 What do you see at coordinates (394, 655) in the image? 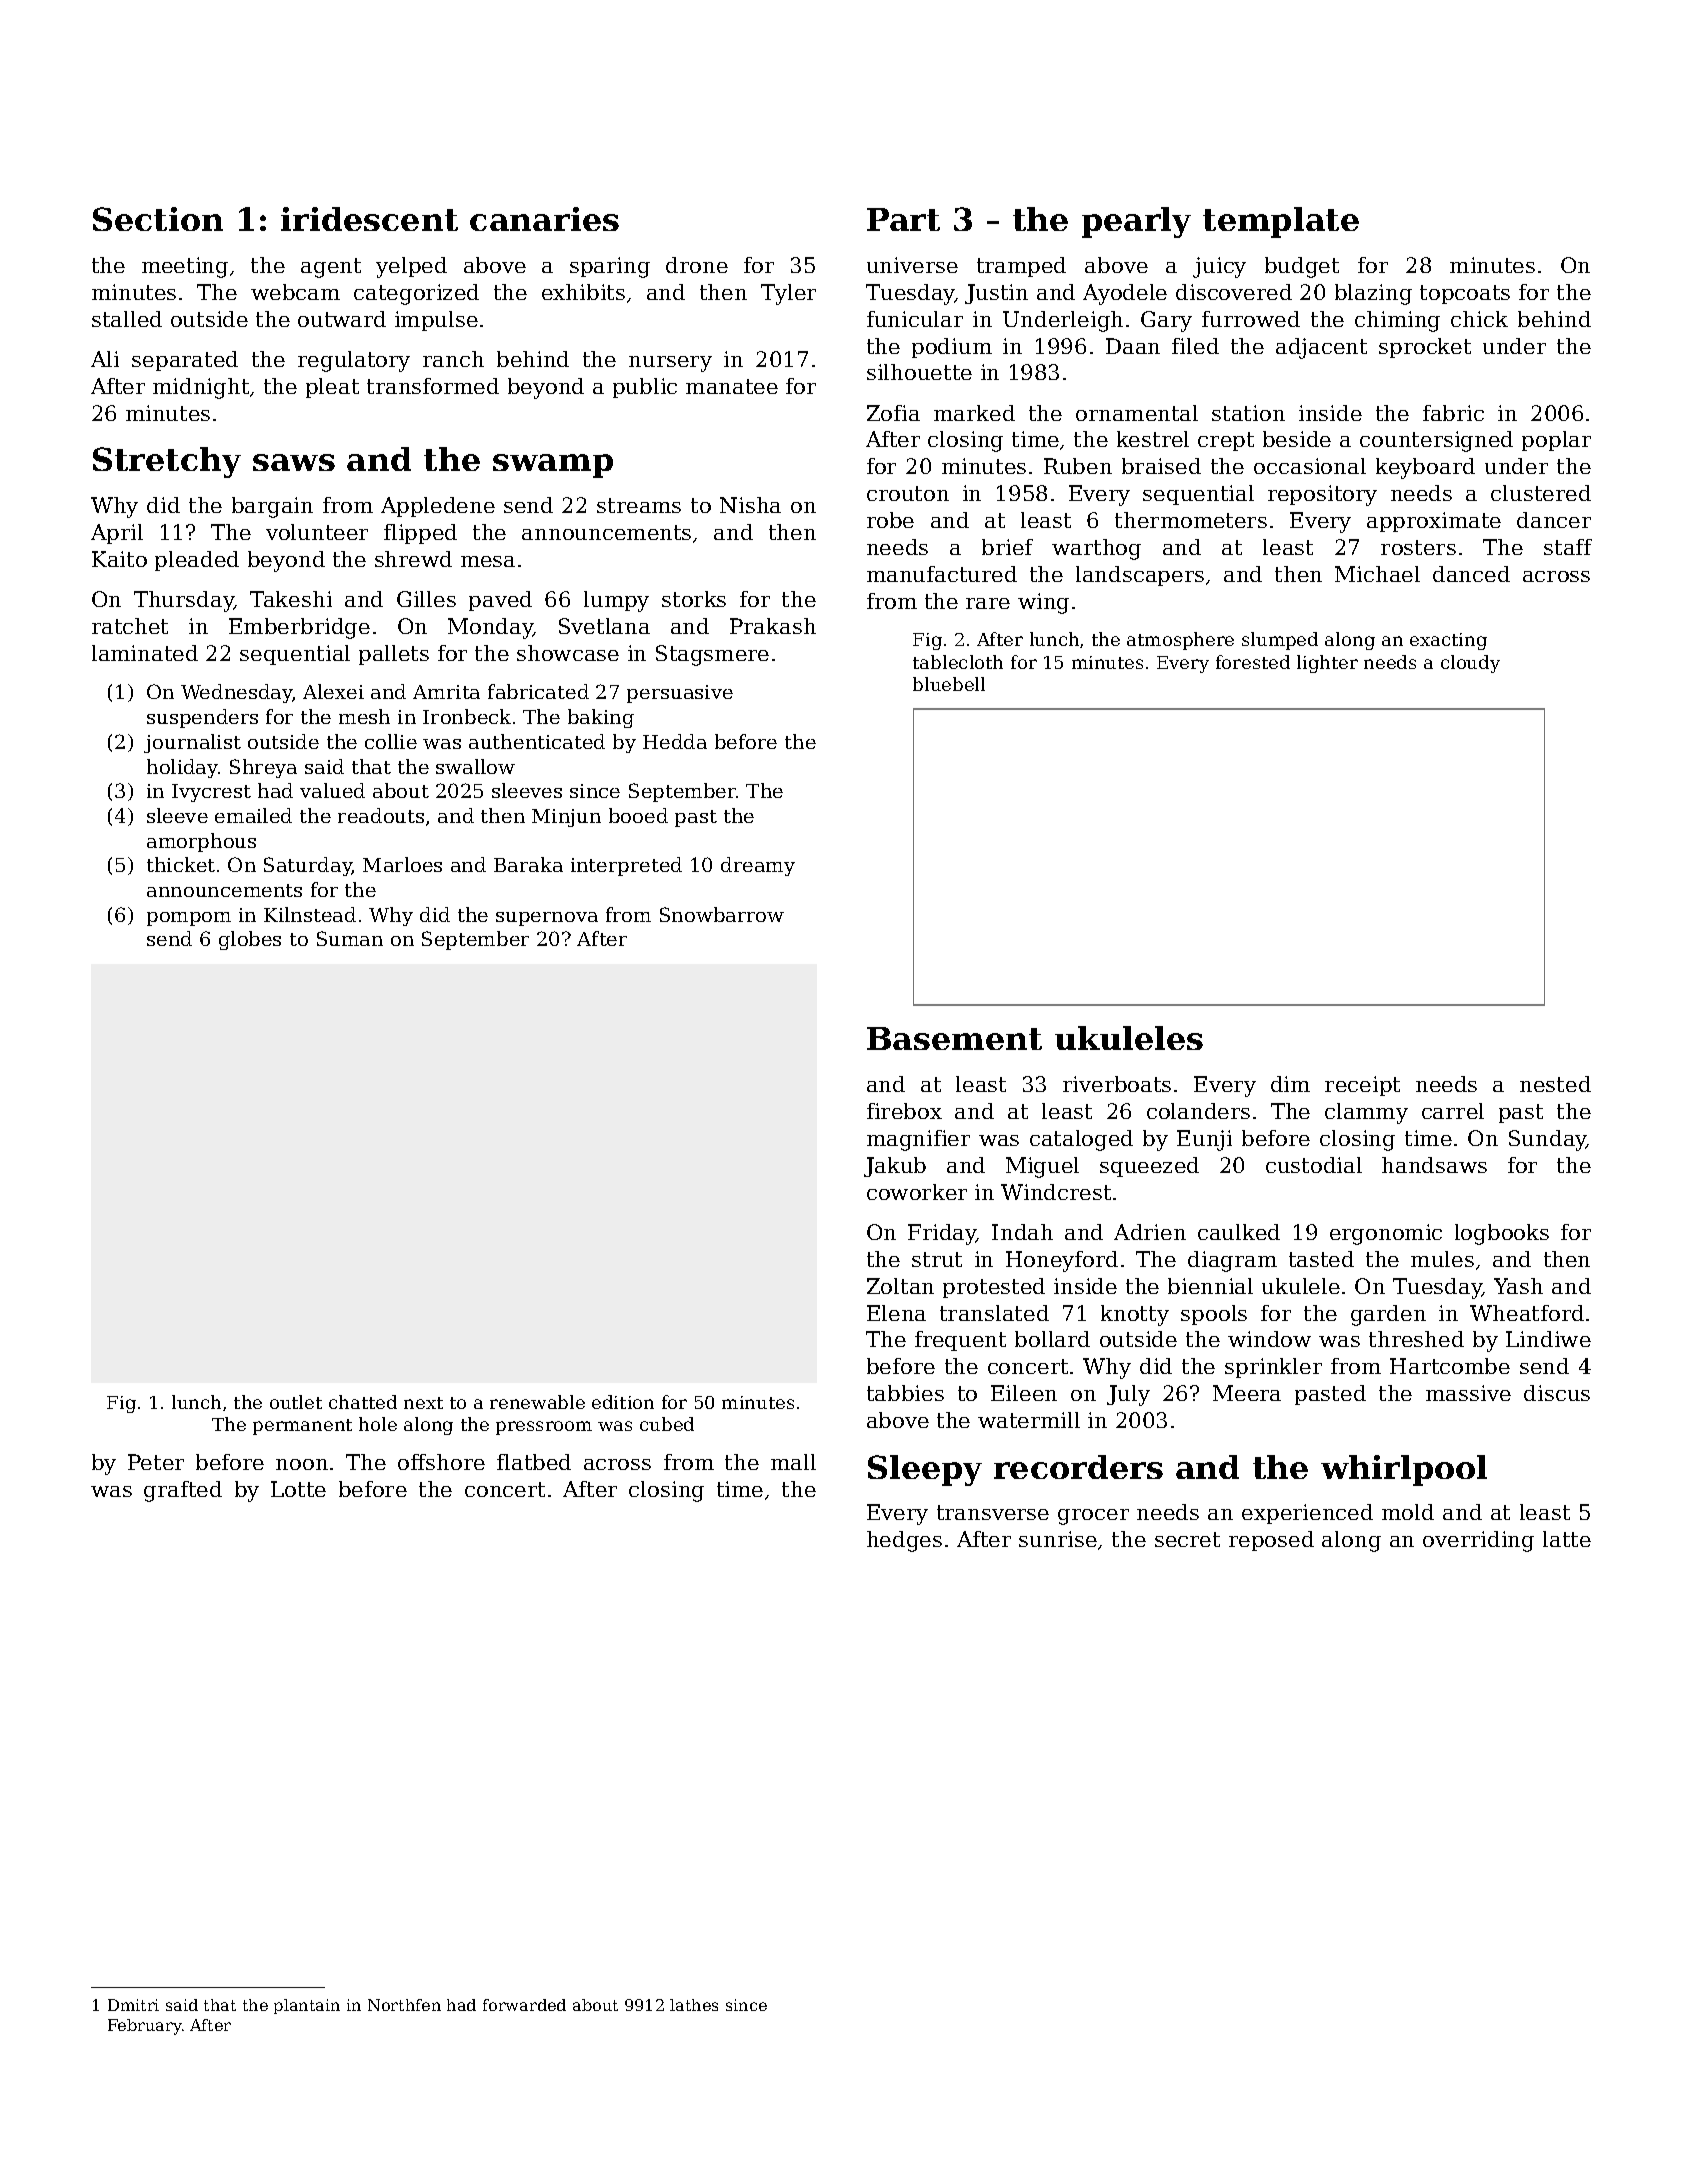
I see `pallets` at bounding box center [394, 655].
